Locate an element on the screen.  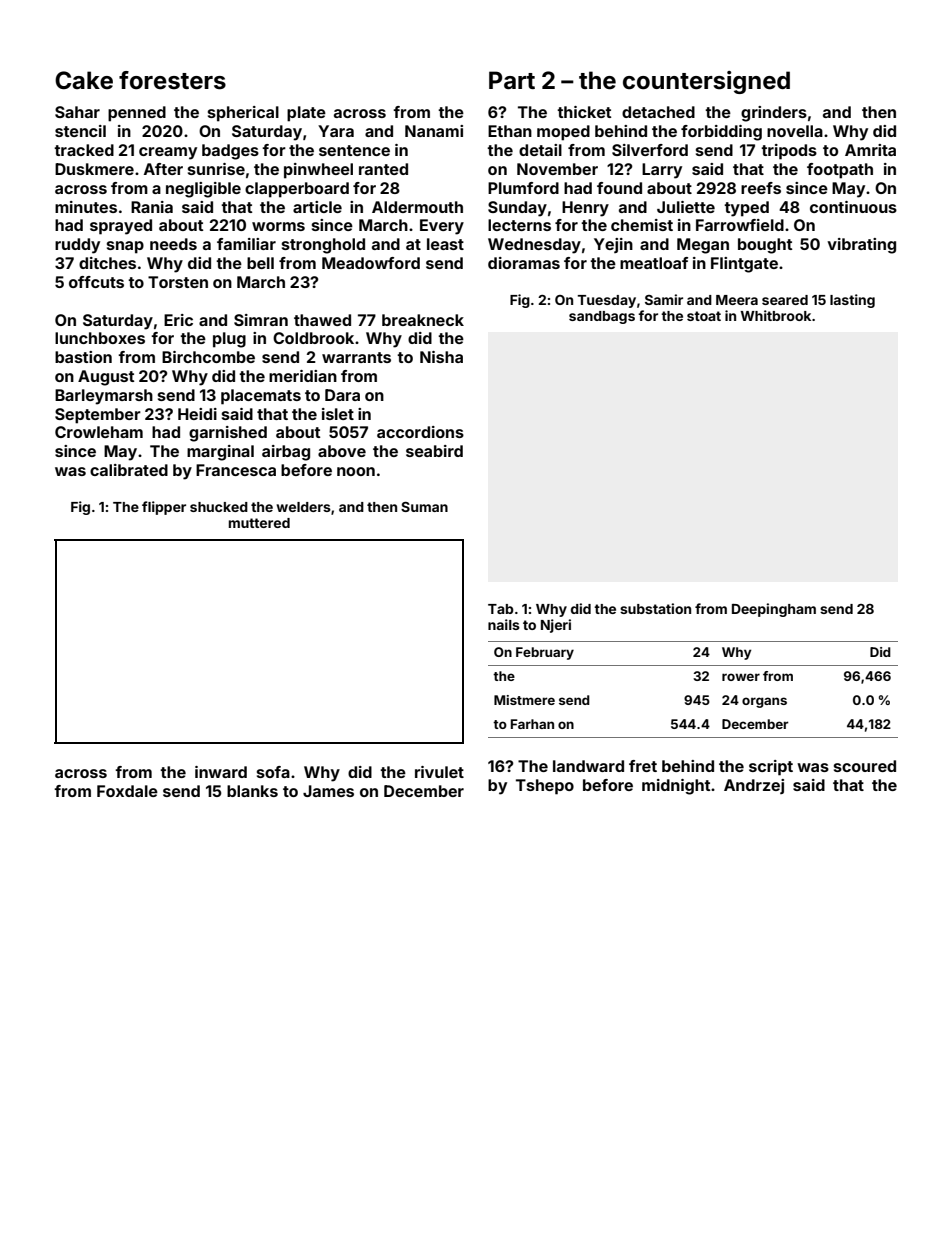
flipper is located at coordinates (164, 508).
